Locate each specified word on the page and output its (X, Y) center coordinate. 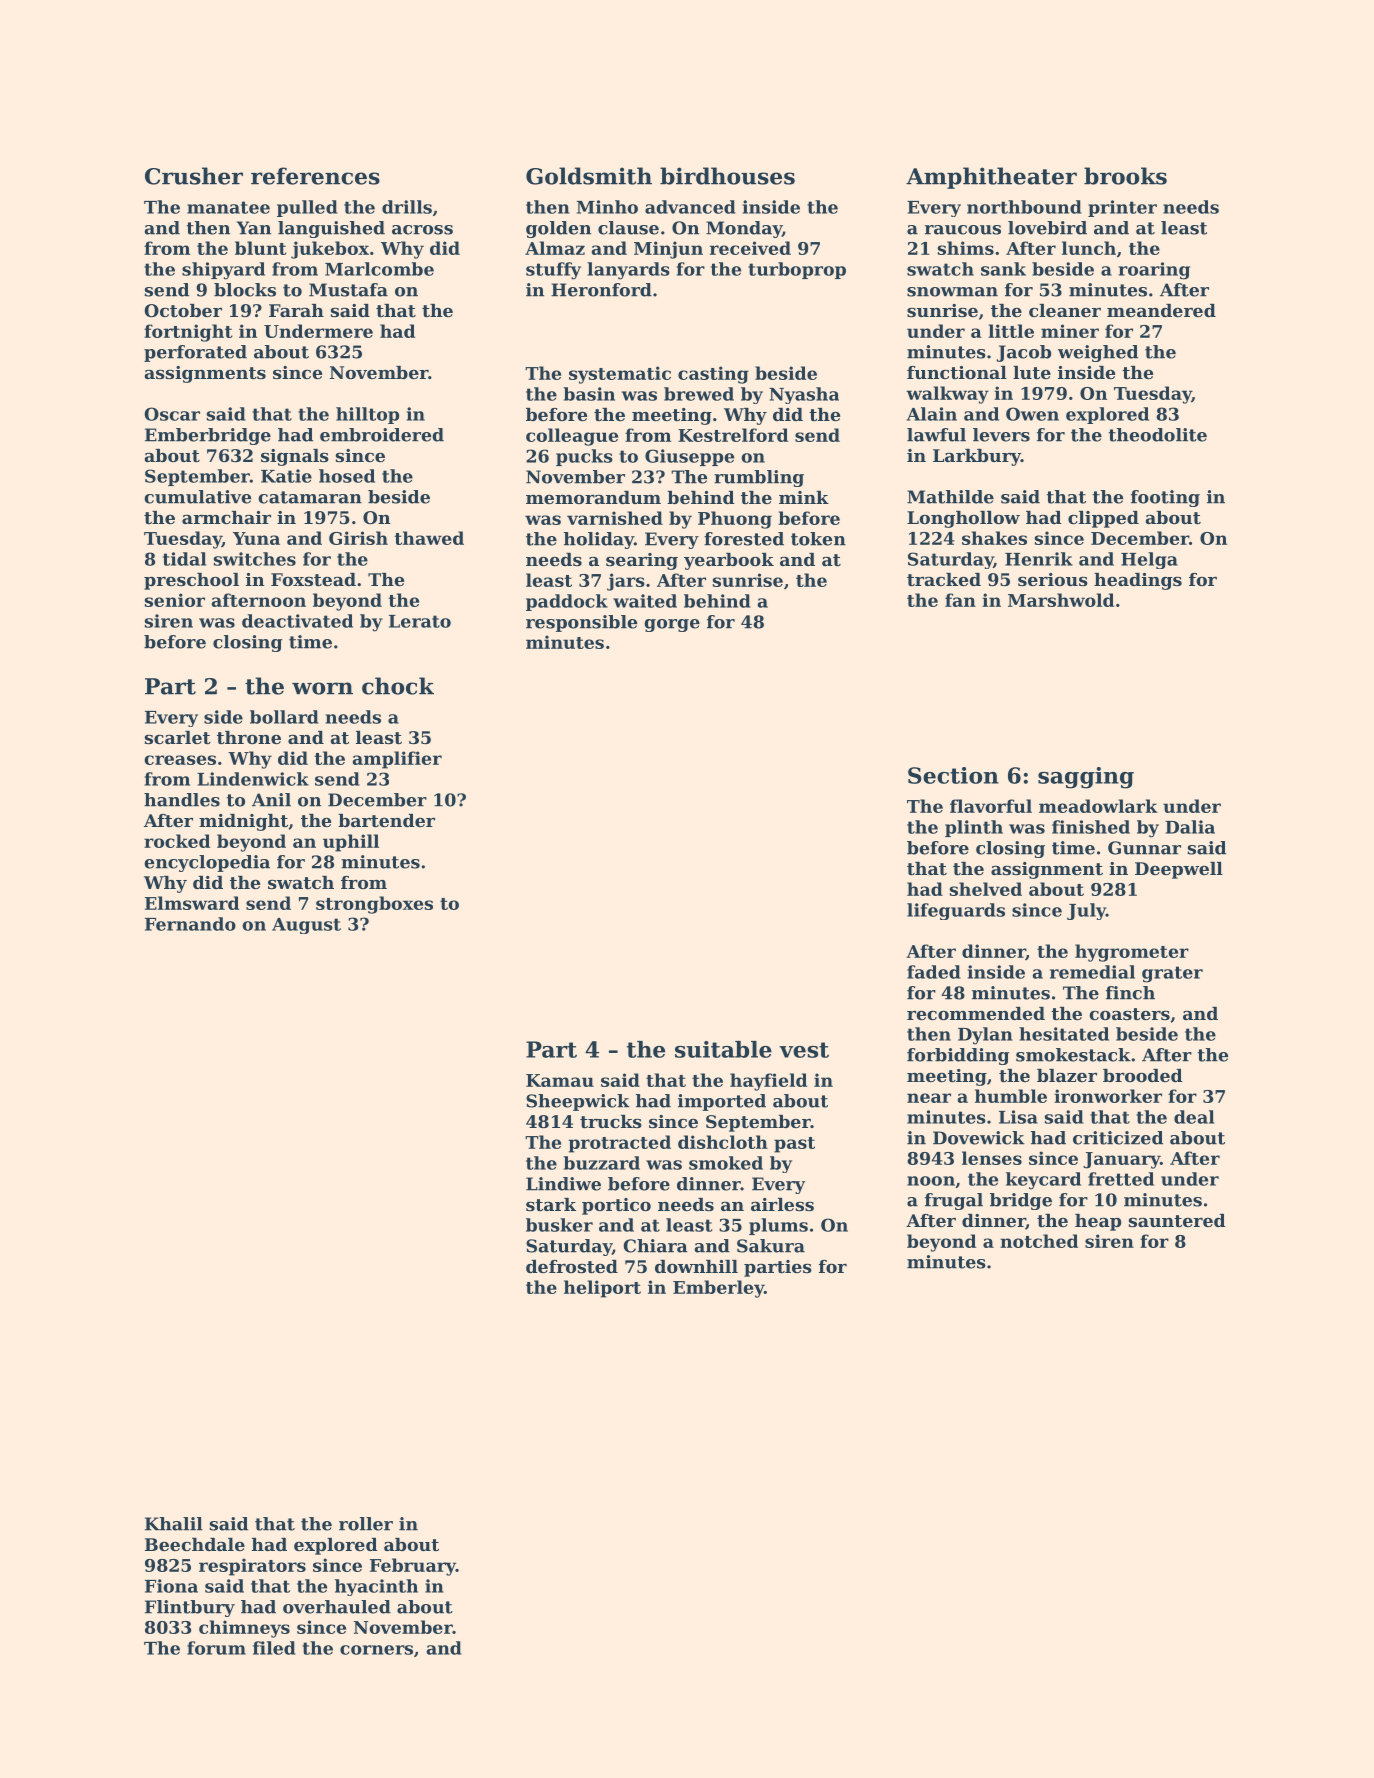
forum (216, 1648)
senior (175, 600)
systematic (620, 375)
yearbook (729, 561)
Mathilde (950, 497)
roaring (1154, 271)
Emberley (718, 1289)
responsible (581, 623)
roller (366, 1524)
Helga (1149, 560)
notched (1039, 1241)
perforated (195, 353)
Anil (271, 799)
